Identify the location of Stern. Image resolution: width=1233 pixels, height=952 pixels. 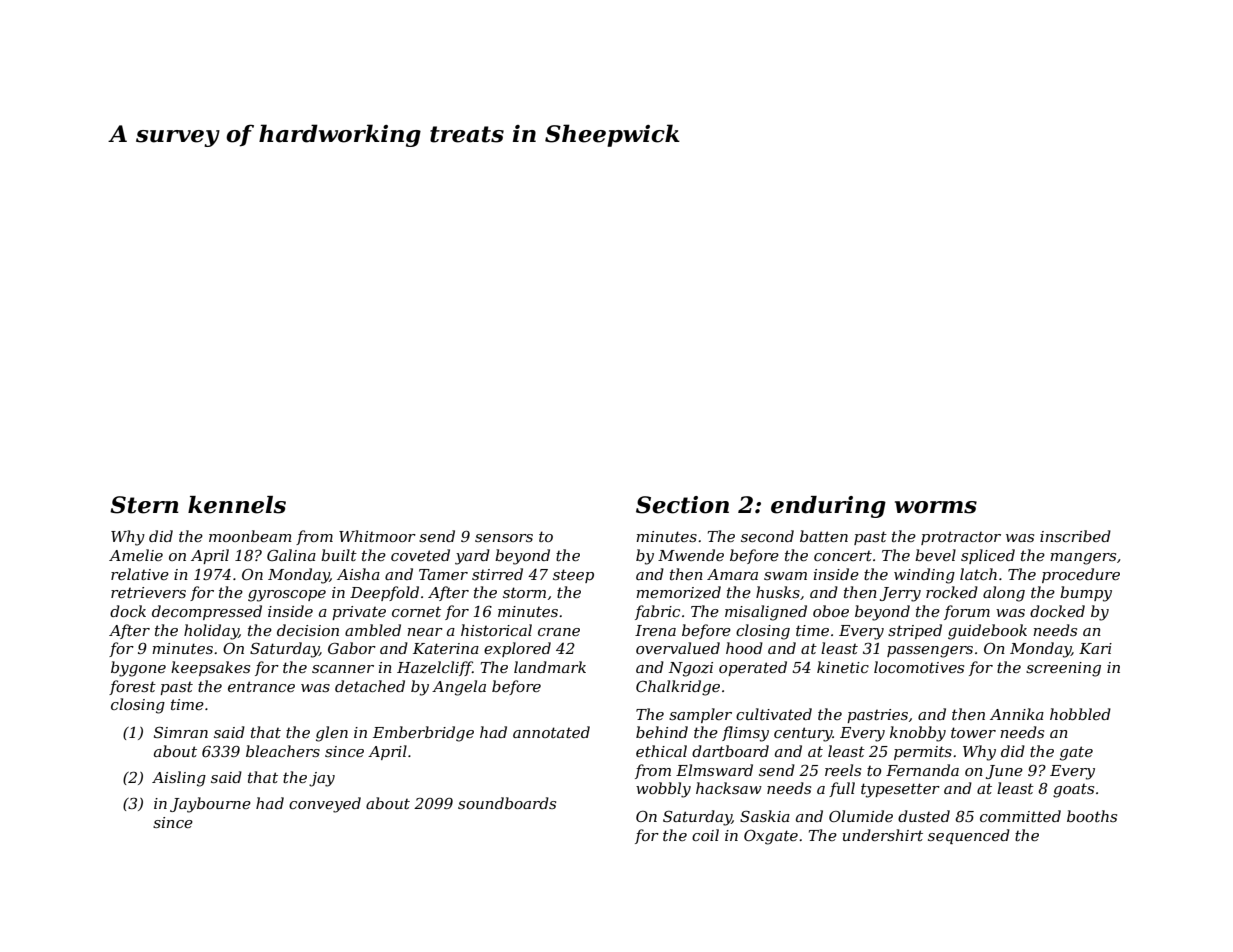
(144, 505).
